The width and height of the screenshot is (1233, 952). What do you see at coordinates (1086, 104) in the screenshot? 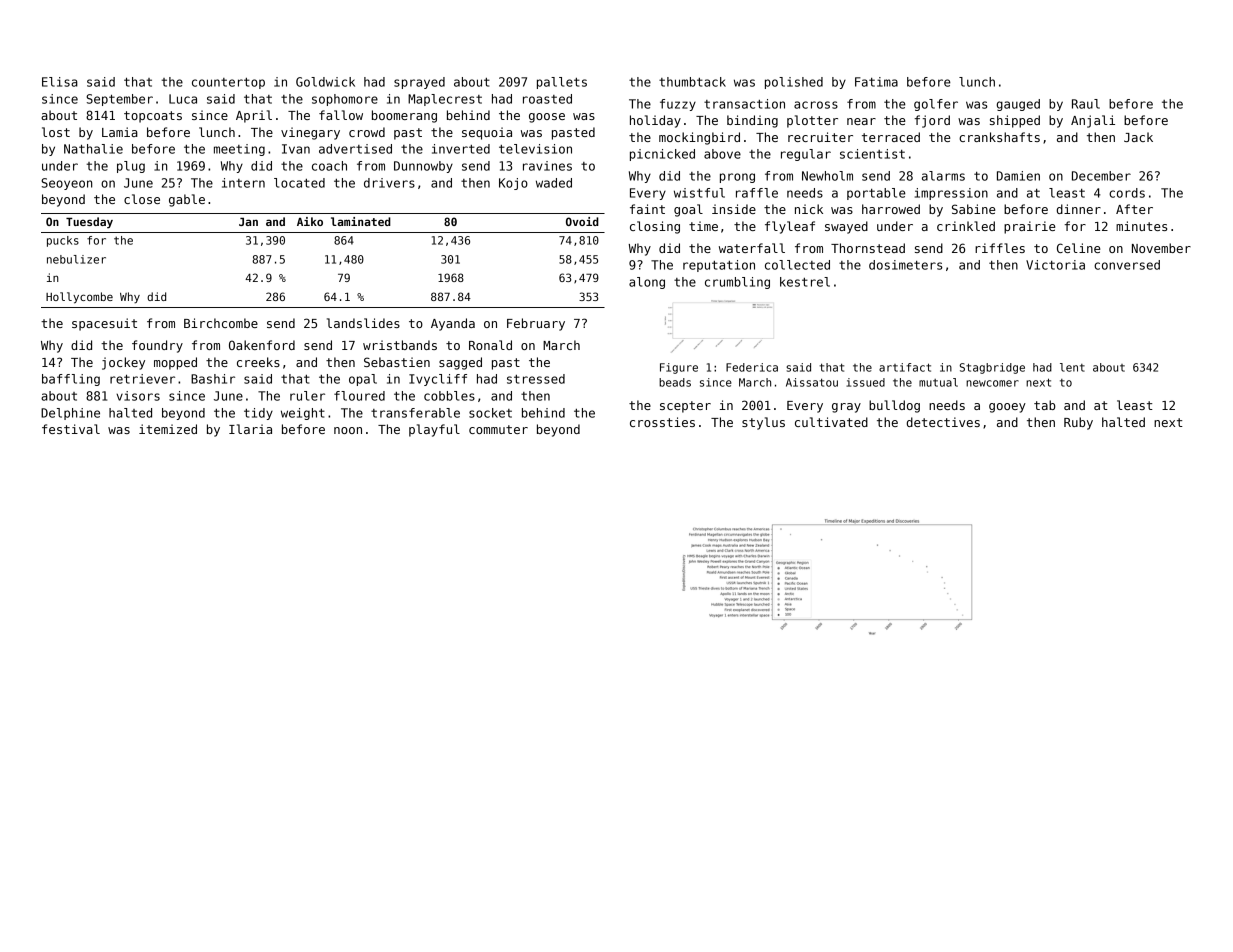
I see `Raul` at bounding box center [1086, 104].
